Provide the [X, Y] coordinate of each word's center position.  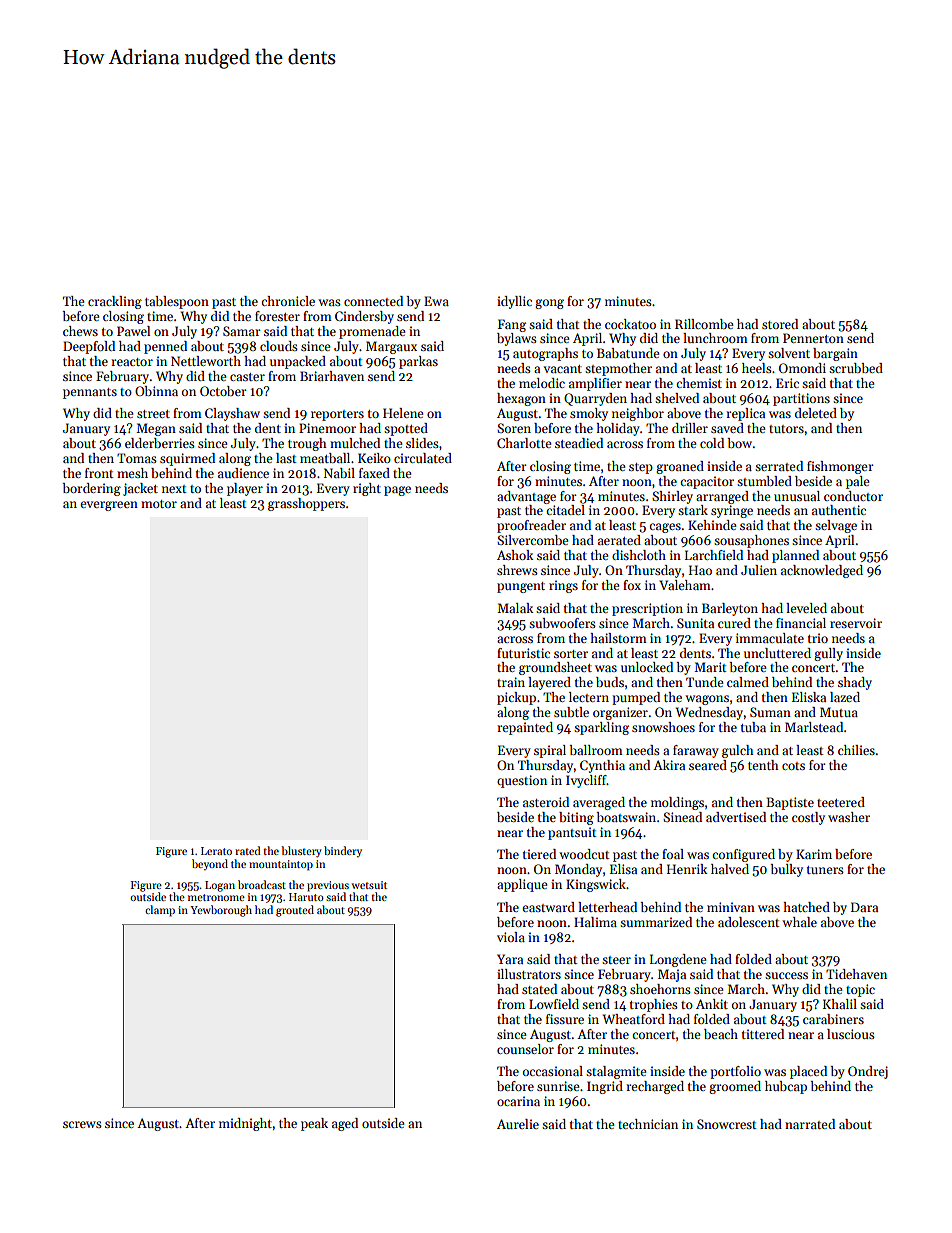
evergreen [109, 506]
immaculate [770, 638]
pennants [90, 393]
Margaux [391, 347]
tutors [786, 429]
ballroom [596, 750]
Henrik [687, 869]
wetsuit [369, 885]
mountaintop [281, 865]
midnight [245, 1124]
